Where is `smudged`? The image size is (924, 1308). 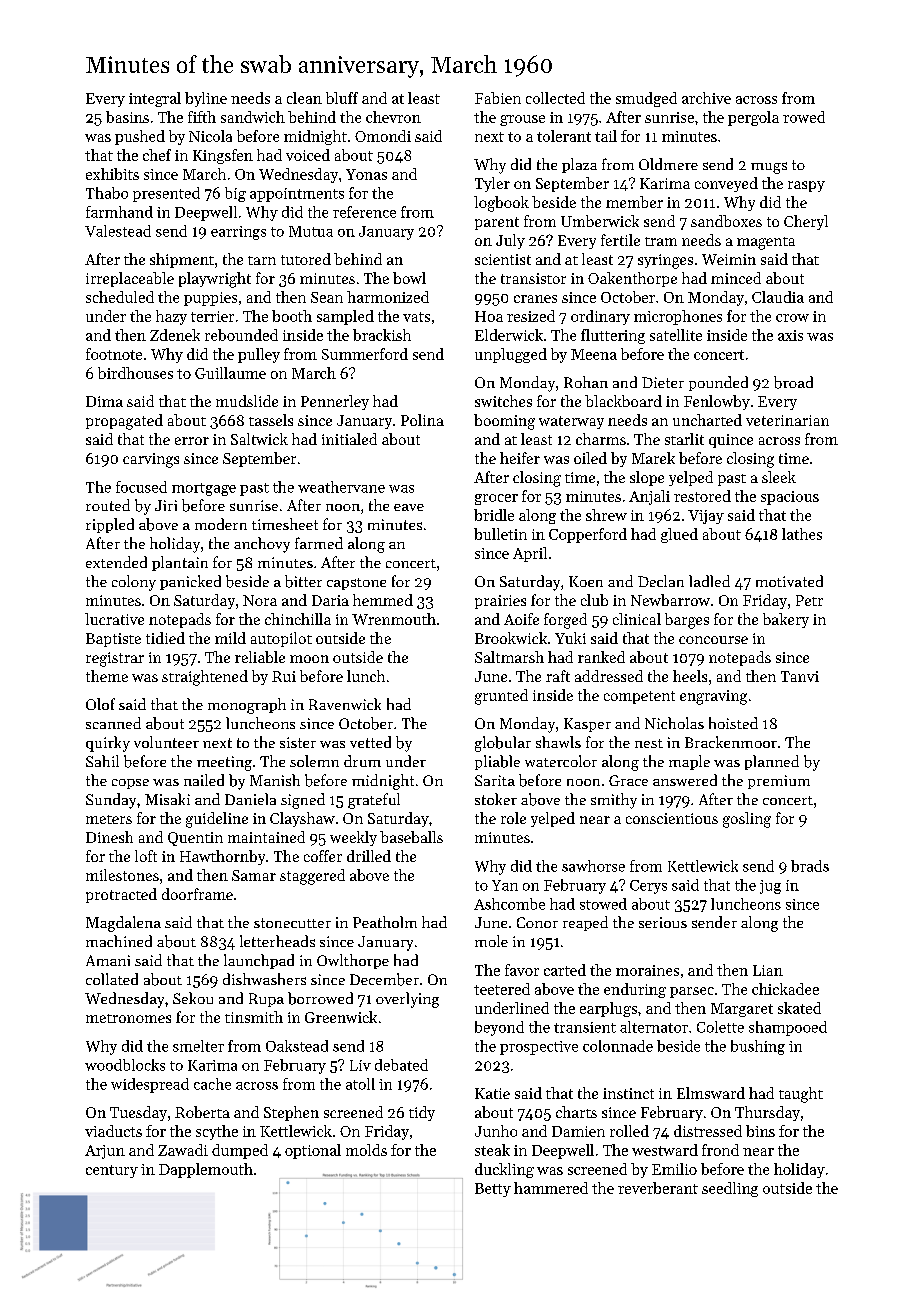
smudged is located at coordinates (646, 99).
